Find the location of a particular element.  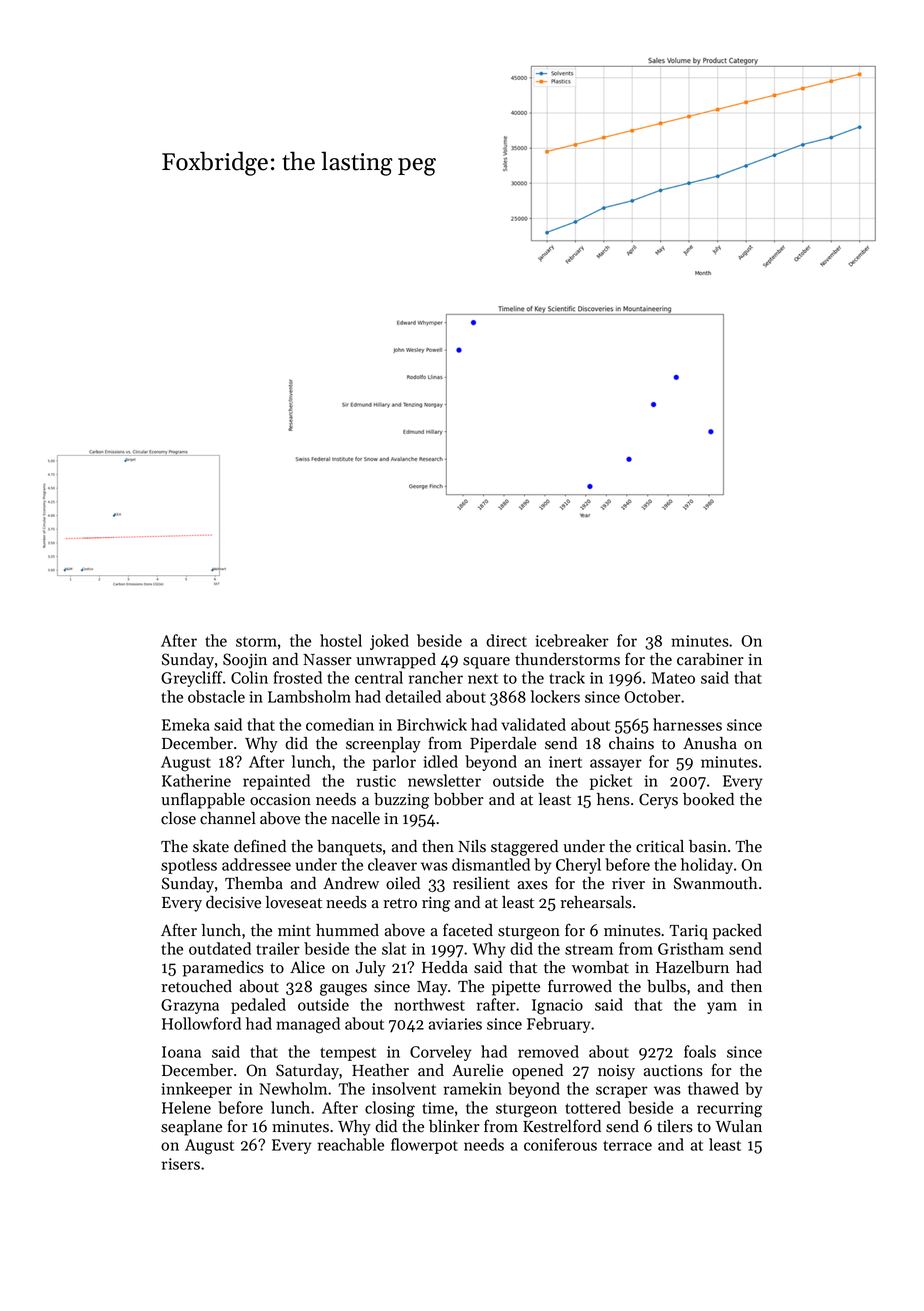

critical is located at coordinates (660, 846).
